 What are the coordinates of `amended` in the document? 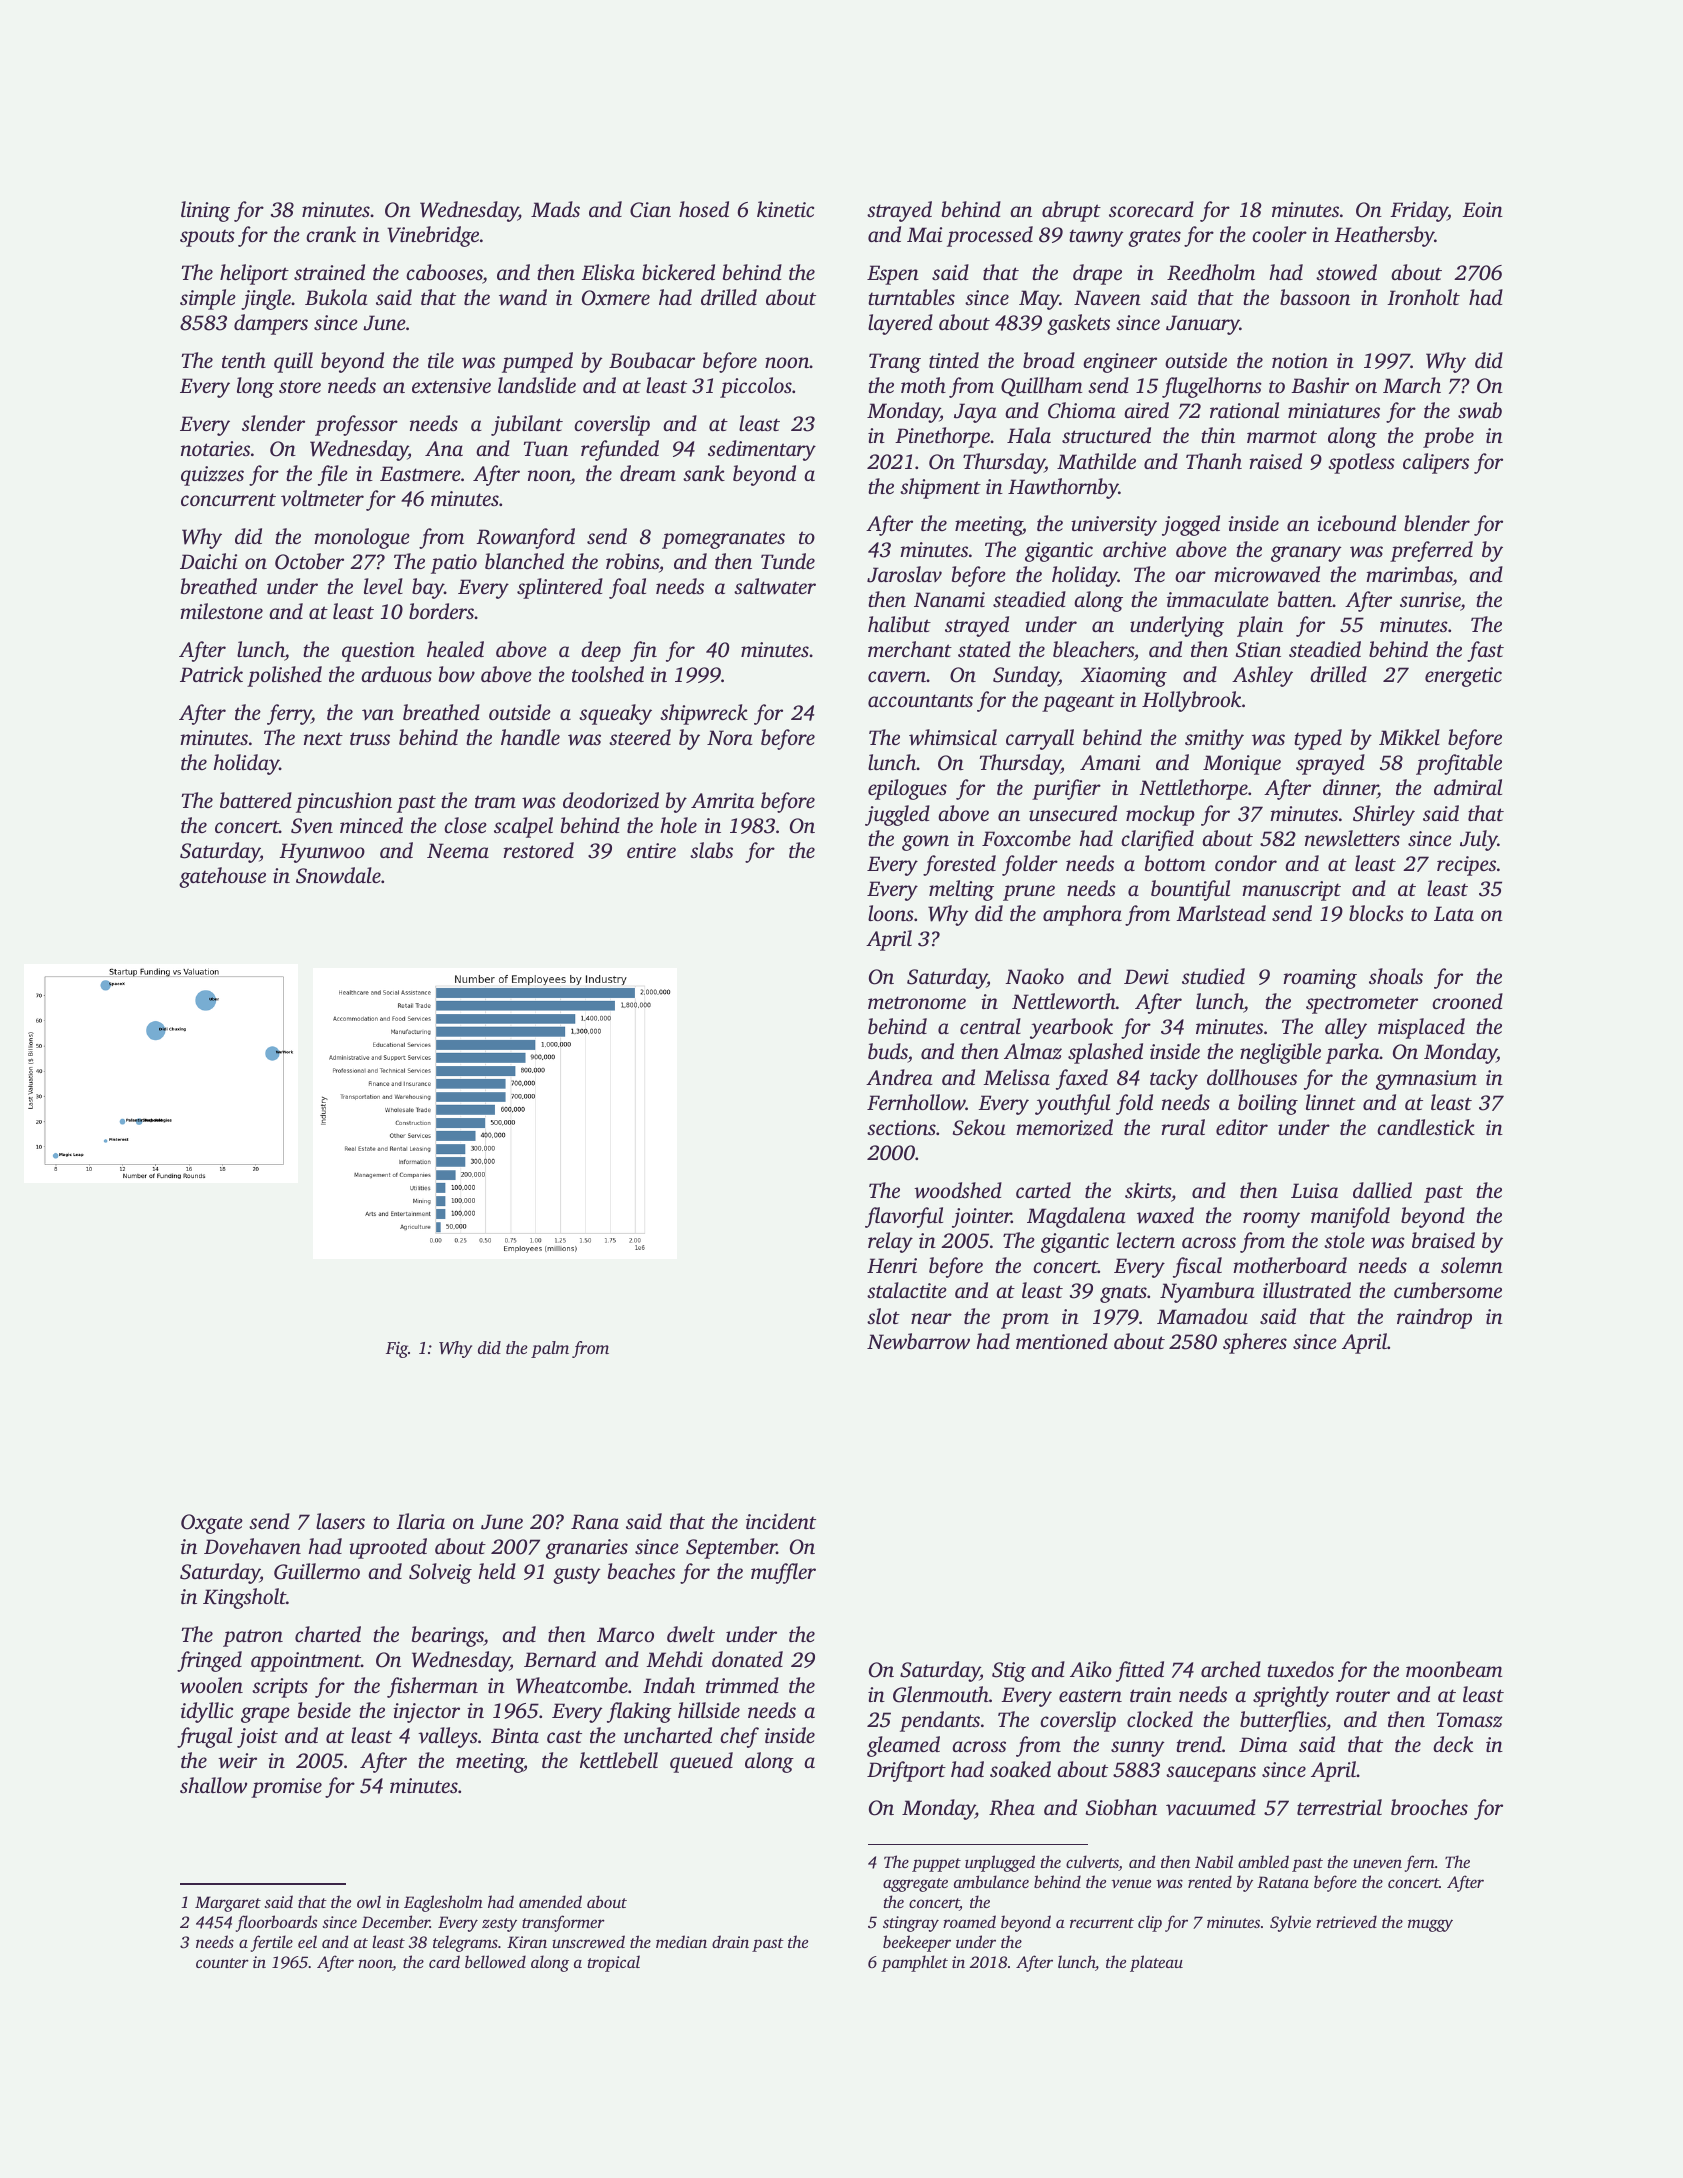 It's located at (550, 1901).
